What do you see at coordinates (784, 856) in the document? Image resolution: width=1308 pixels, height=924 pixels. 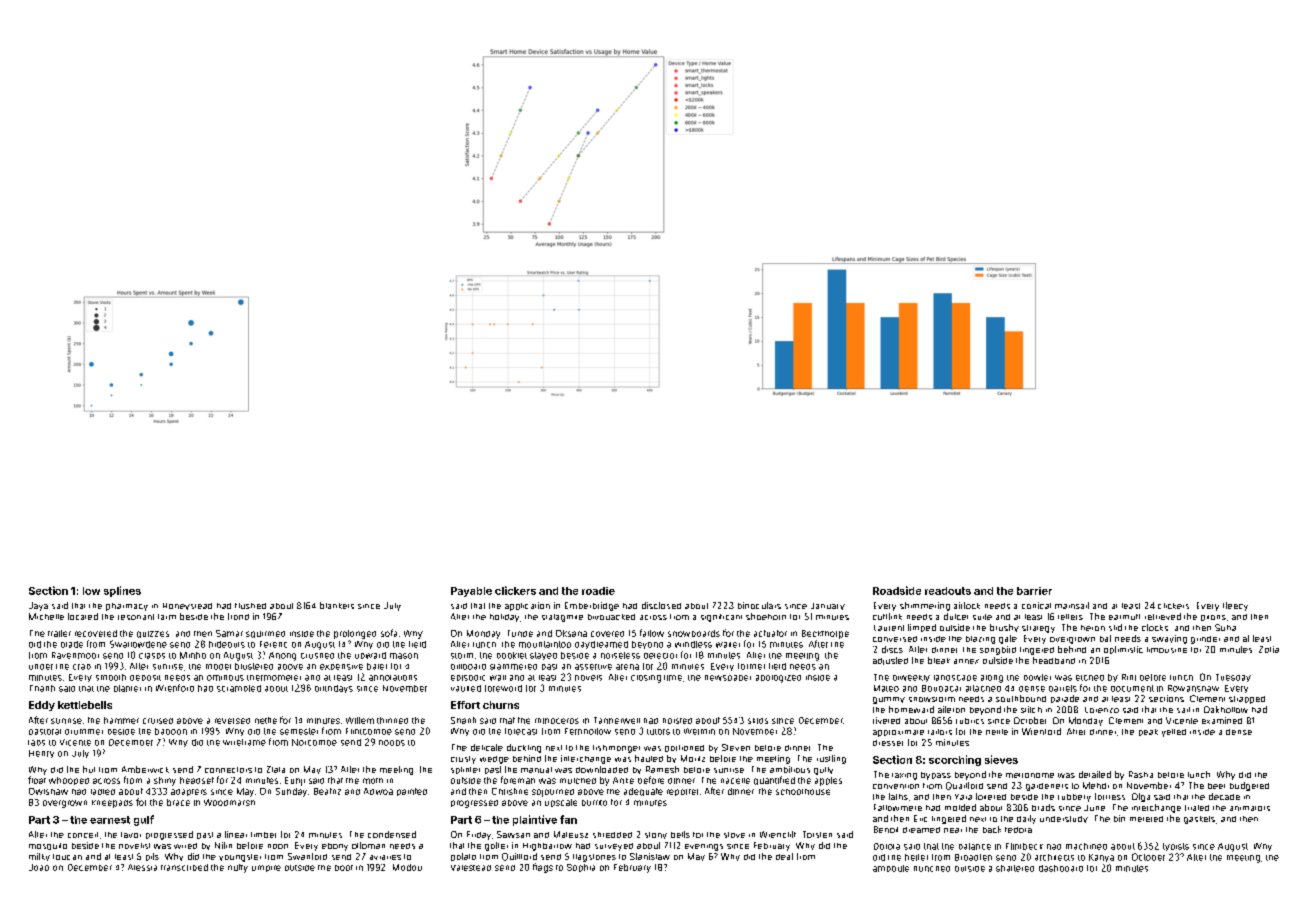 I see `deal` at bounding box center [784, 856].
